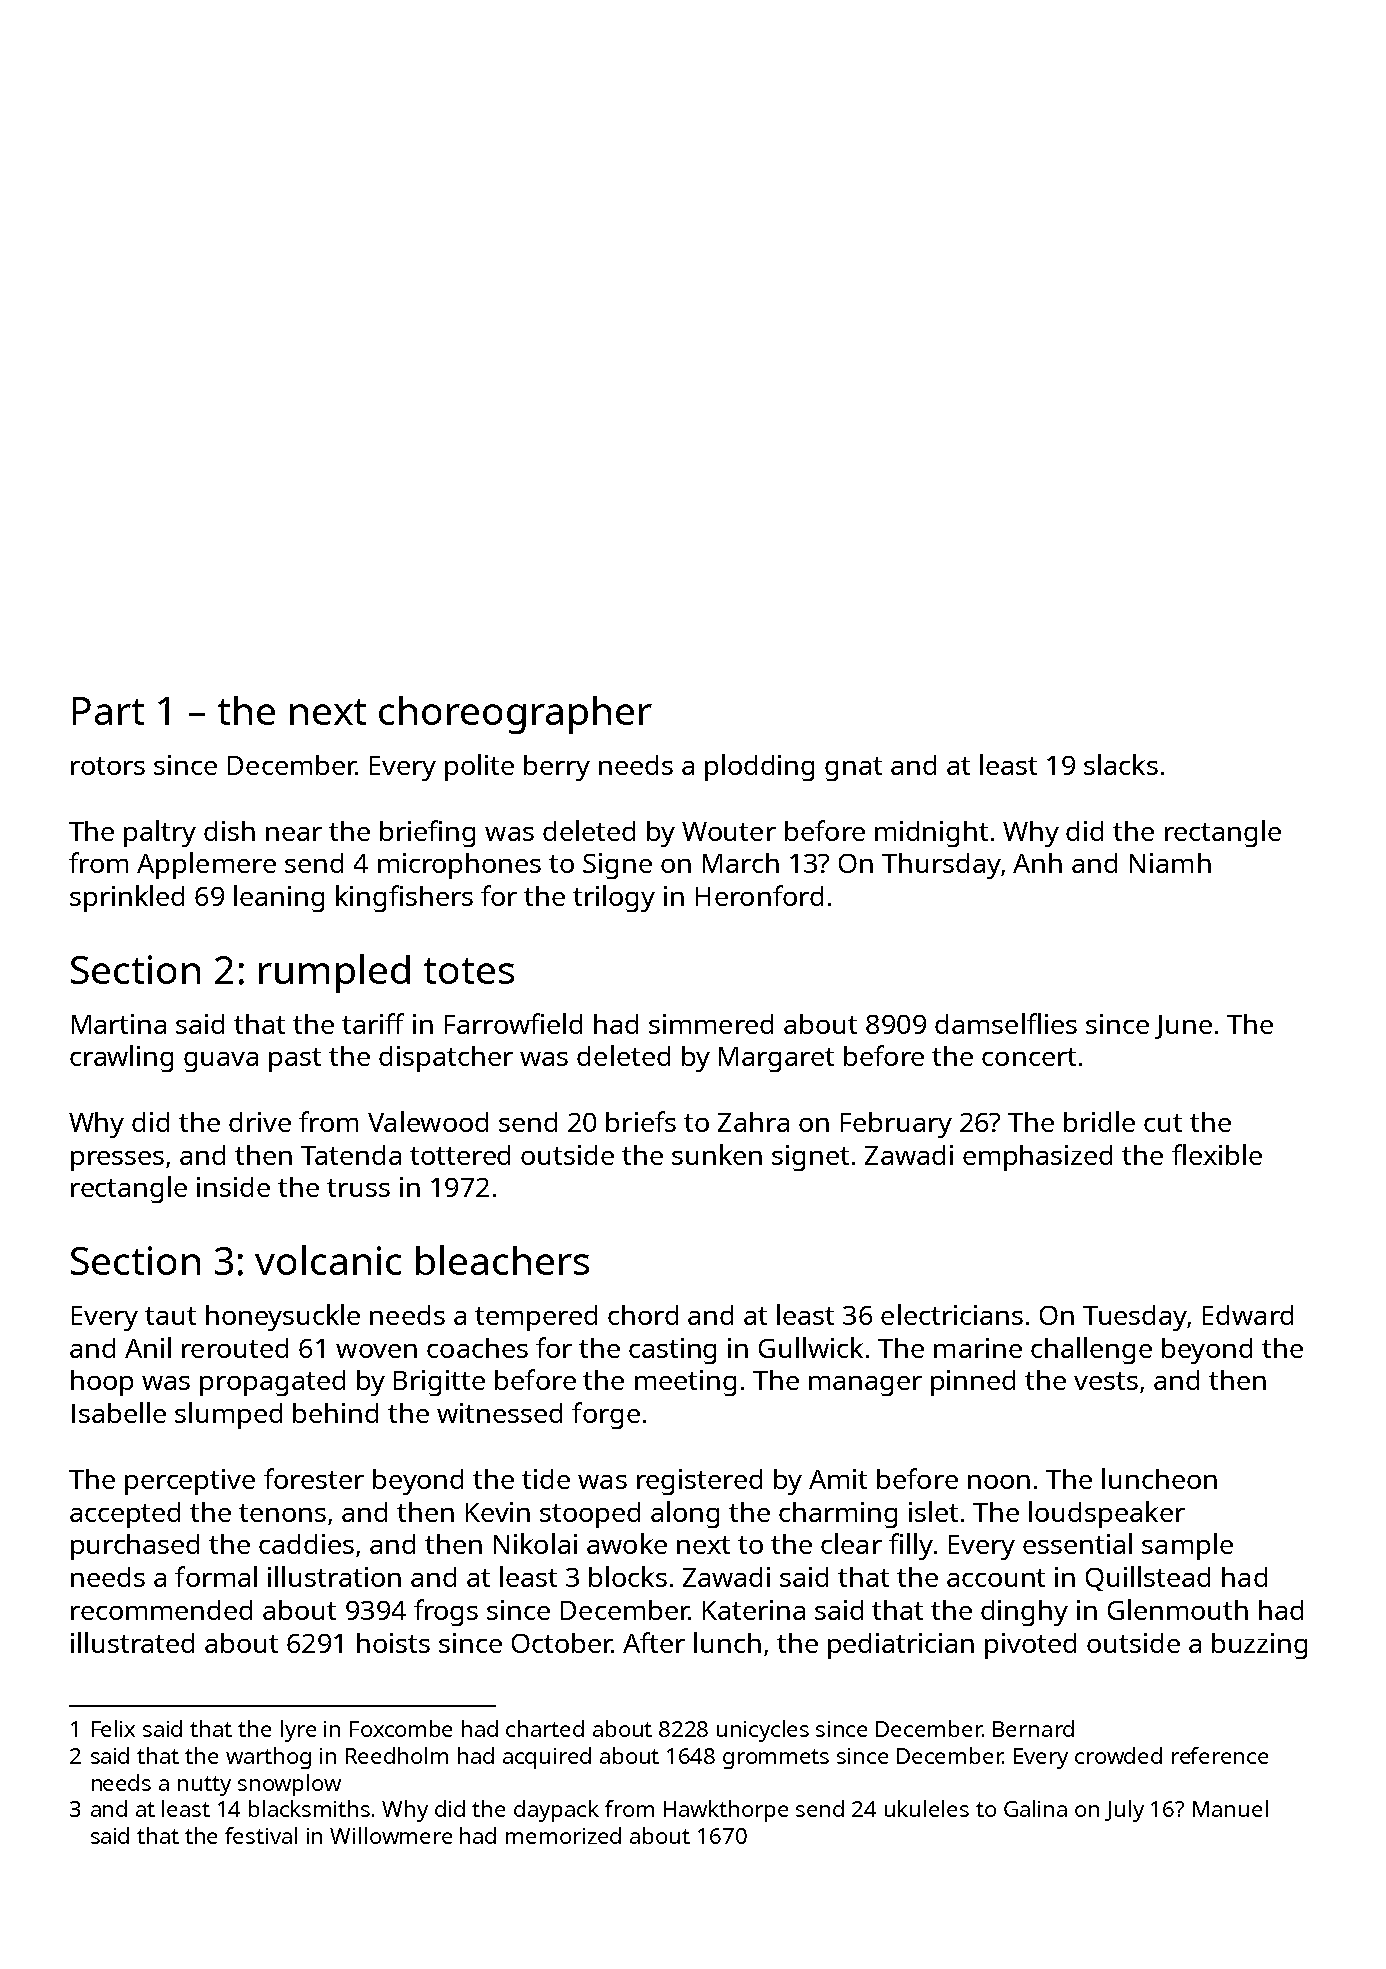 Image resolution: width=1386 pixels, height=1969 pixels. What do you see at coordinates (927, 1808) in the screenshot?
I see `ukuleles` at bounding box center [927, 1808].
